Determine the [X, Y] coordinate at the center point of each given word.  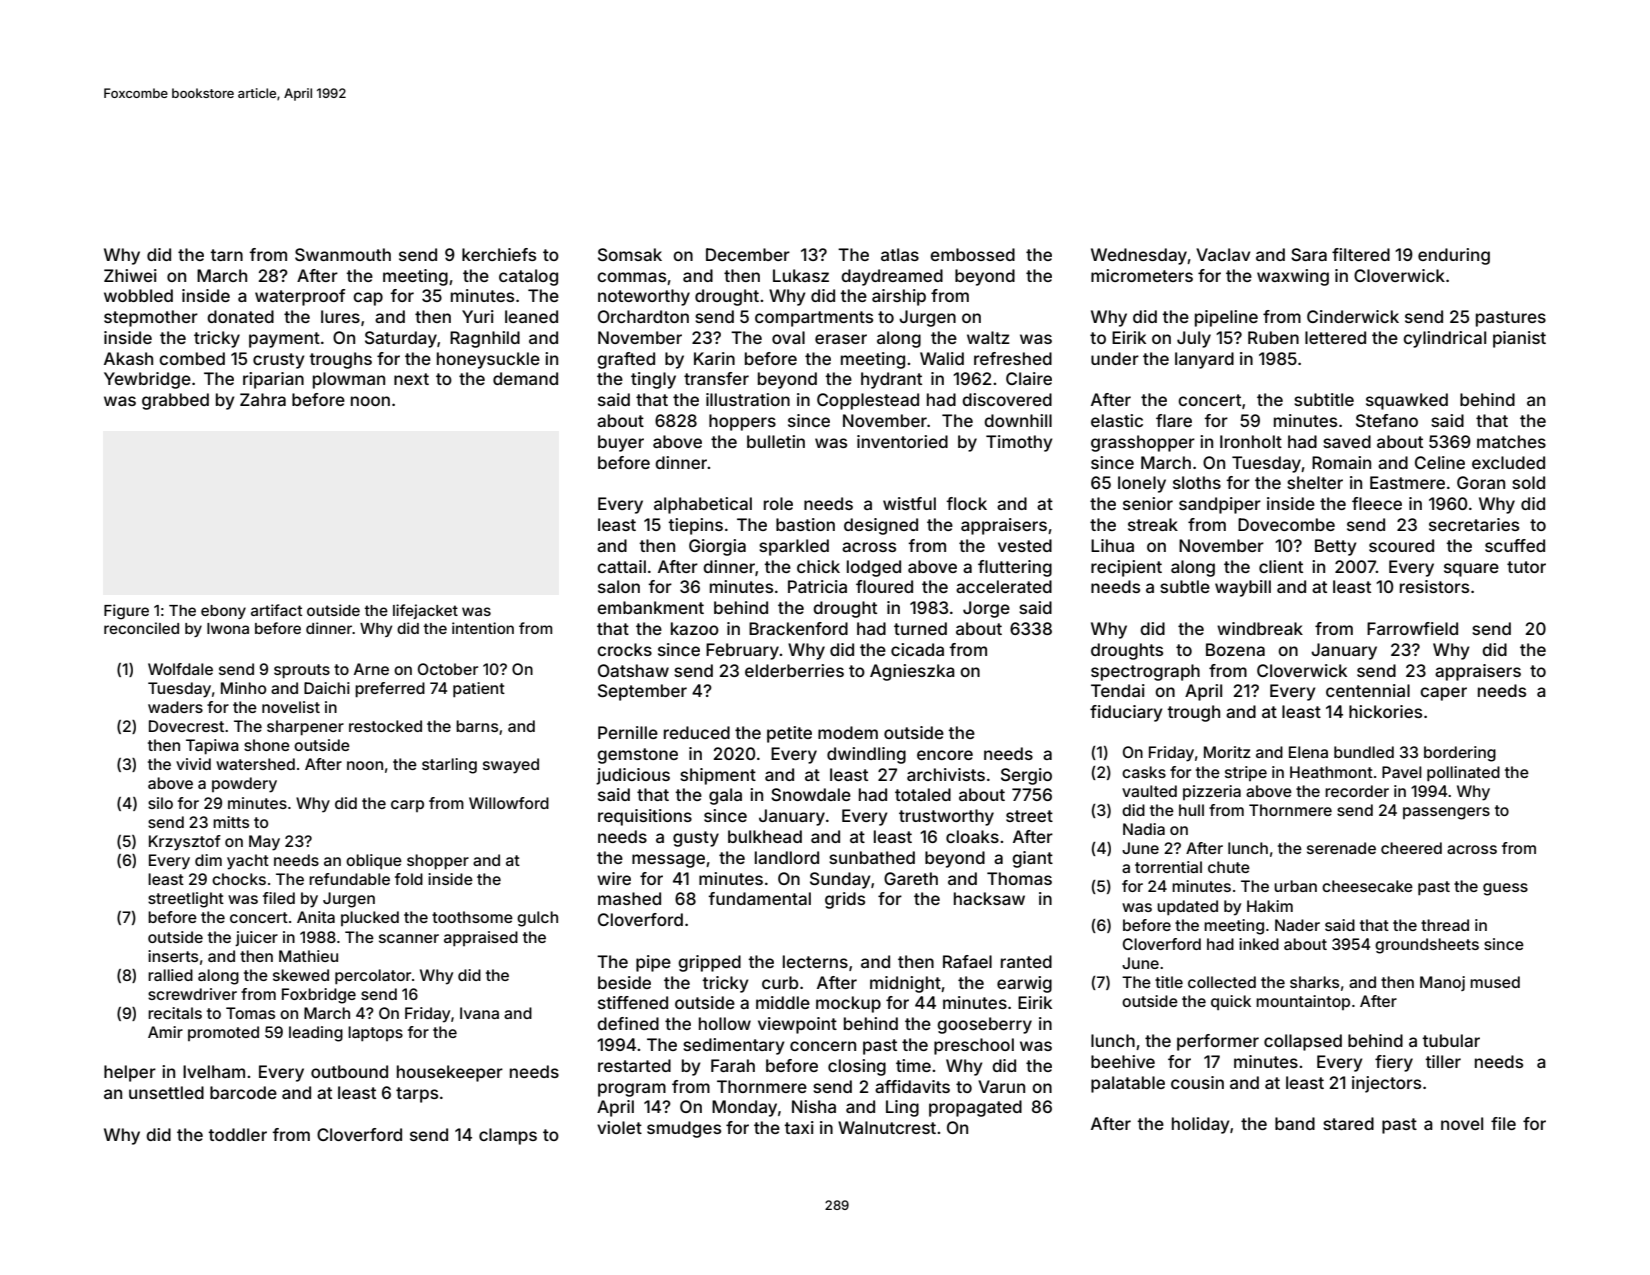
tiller [1443, 1061]
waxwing [1293, 277]
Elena [1308, 752]
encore [945, 755]
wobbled [138, 295]
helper [130, 1073]
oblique [374, 861]
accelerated [1004, 586]
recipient [1126, 568]
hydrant [891, 380]
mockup [848, 1004]
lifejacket [425, 611]
